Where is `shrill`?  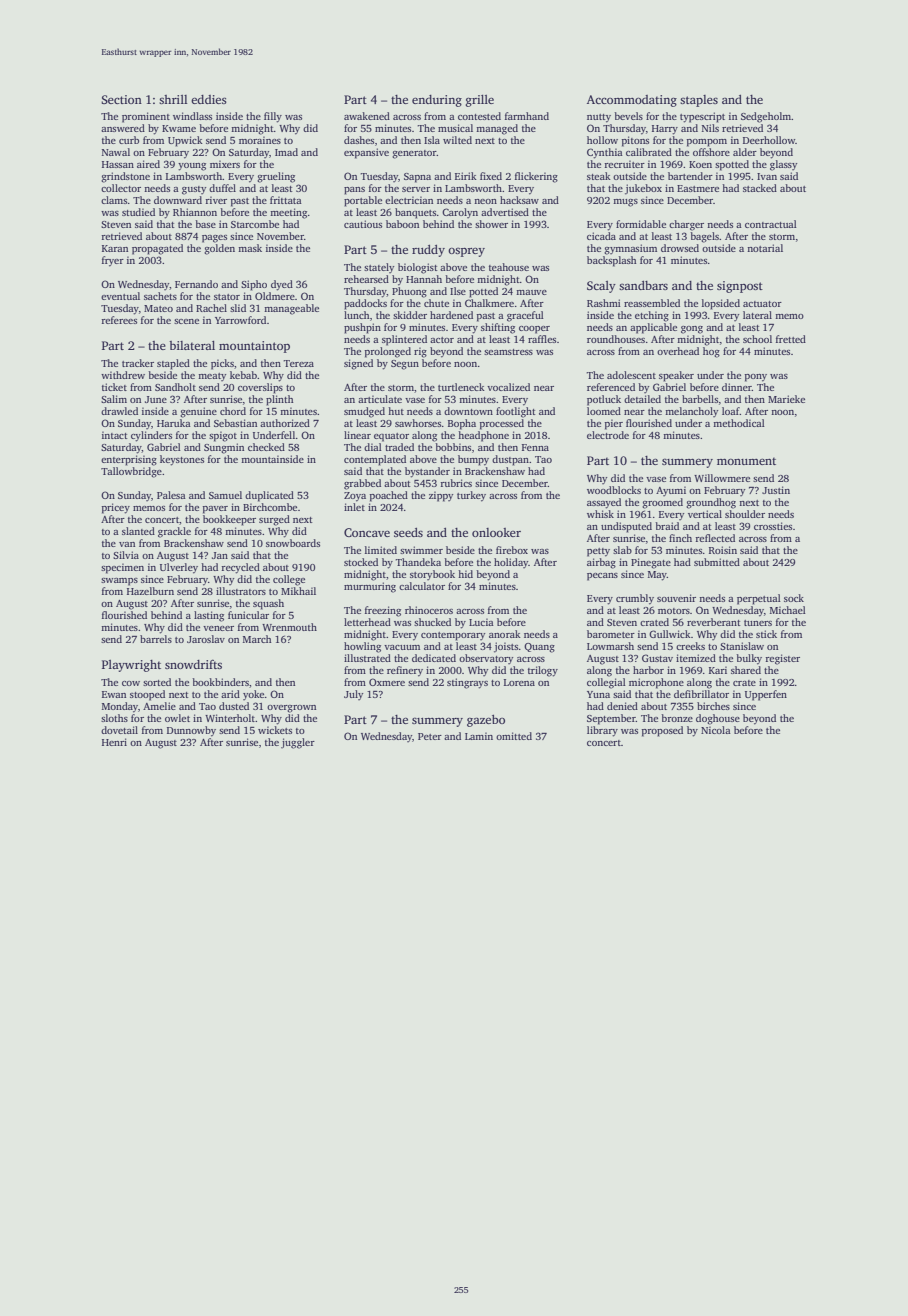
shrill is located at coordinates (173, 99).
